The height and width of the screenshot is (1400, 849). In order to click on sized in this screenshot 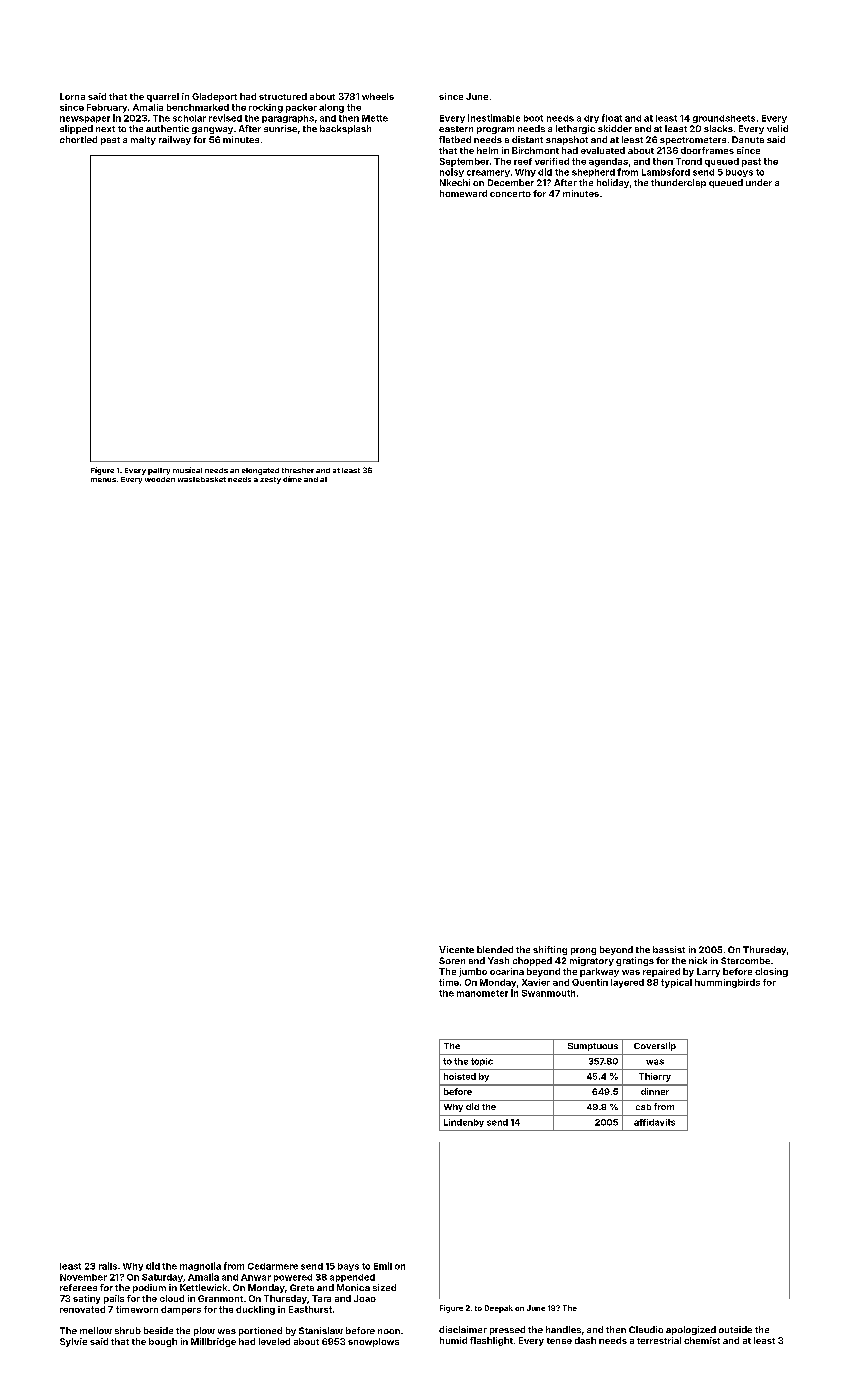, I will do `click(384, 1287)`.
